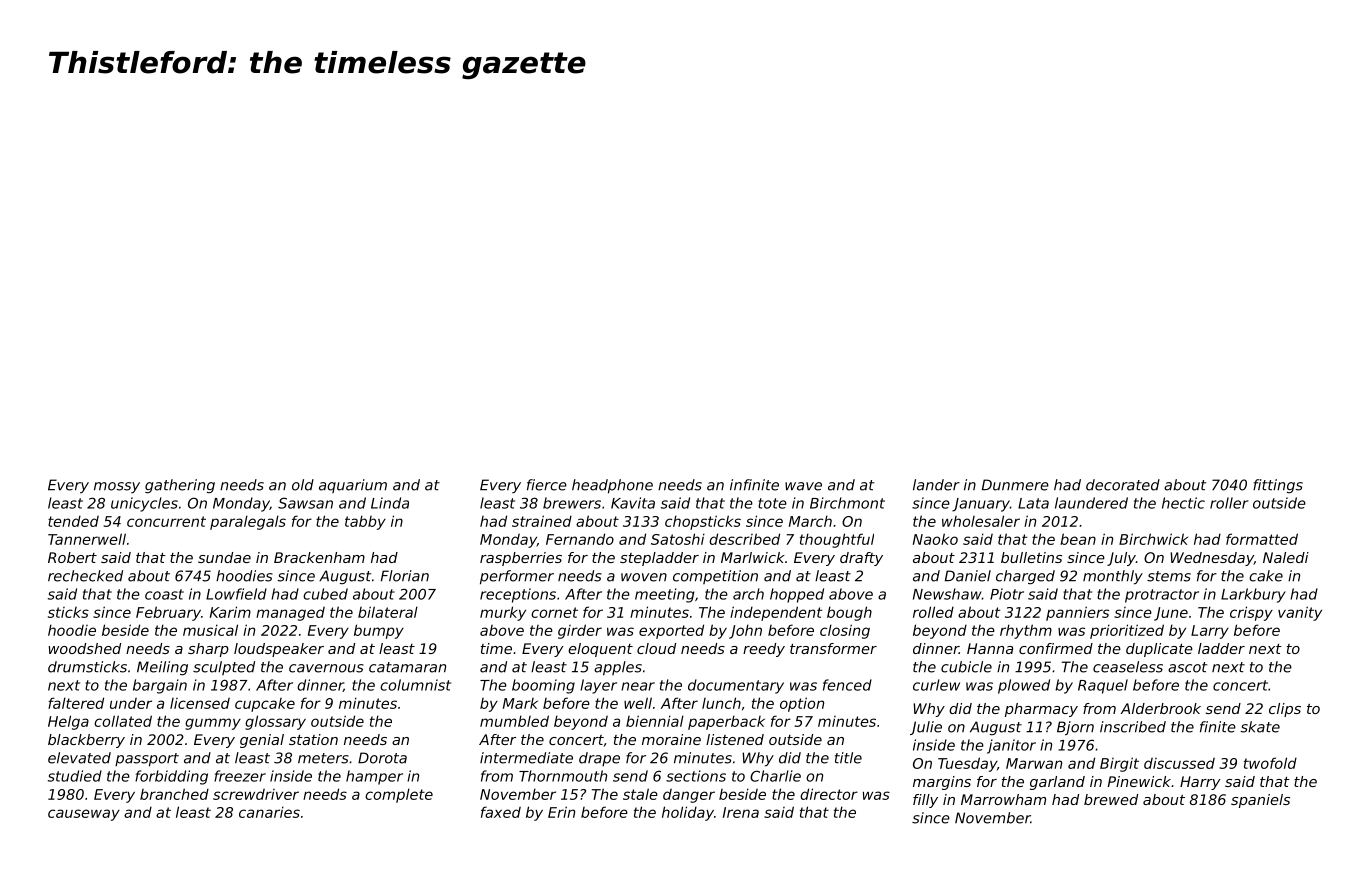 Image resolution: width=1372 pixels, height=887 pixels. I want to click on sundae, so click(224, 557).
